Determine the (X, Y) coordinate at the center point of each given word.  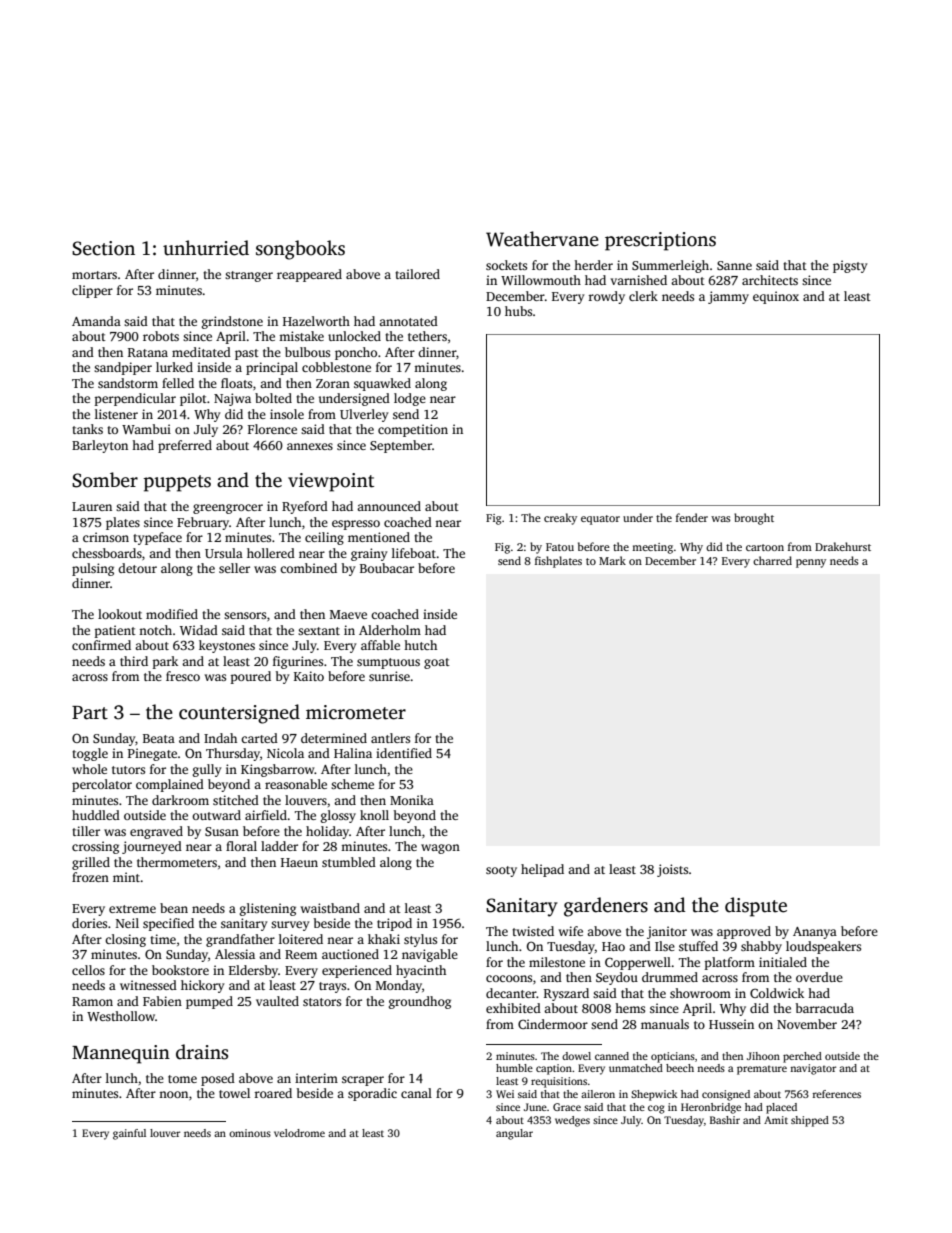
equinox (776, 297)
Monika (412, 800)
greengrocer (228, 509)
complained (170, 785)
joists (672, 870)
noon (173, 1094)
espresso (356, 525)
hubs (518, 311)
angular (514, 1134)
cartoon (765, 547)
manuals (665, 1024)
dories (89, 923)
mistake (301, 336)
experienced (357, 971)
